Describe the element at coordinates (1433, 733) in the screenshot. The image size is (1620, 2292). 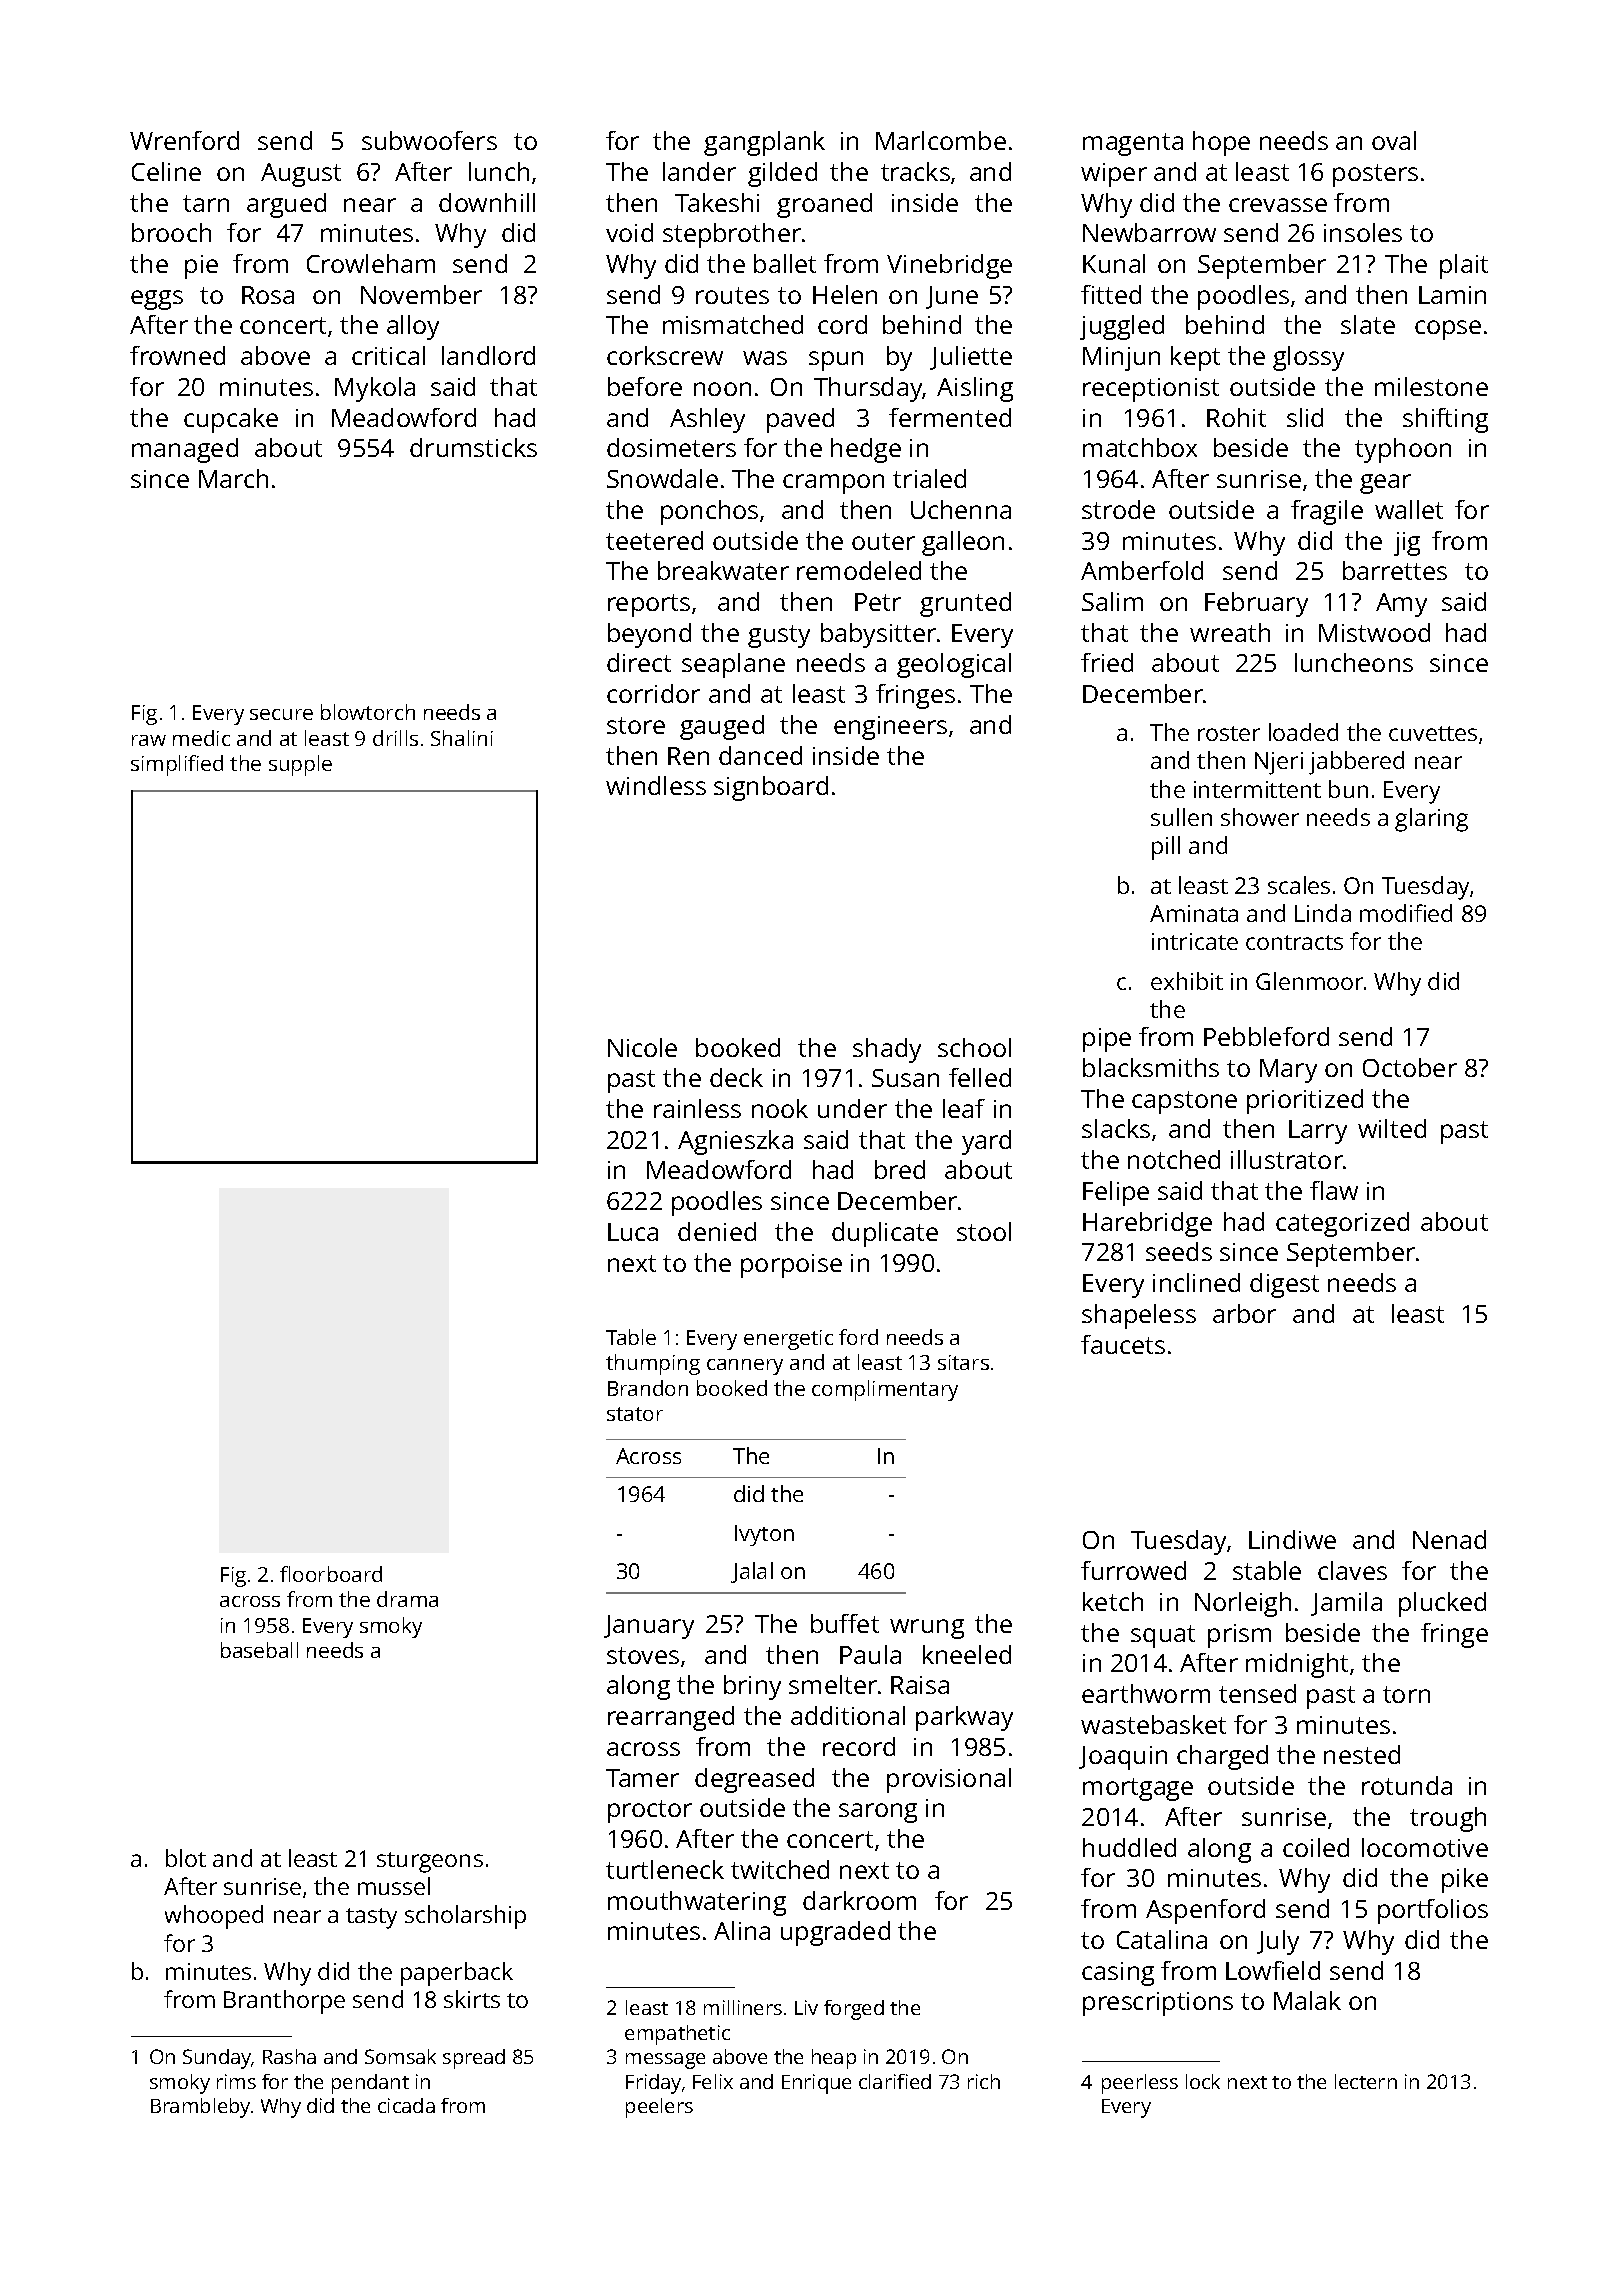
I see `cuvettes` at that location.
